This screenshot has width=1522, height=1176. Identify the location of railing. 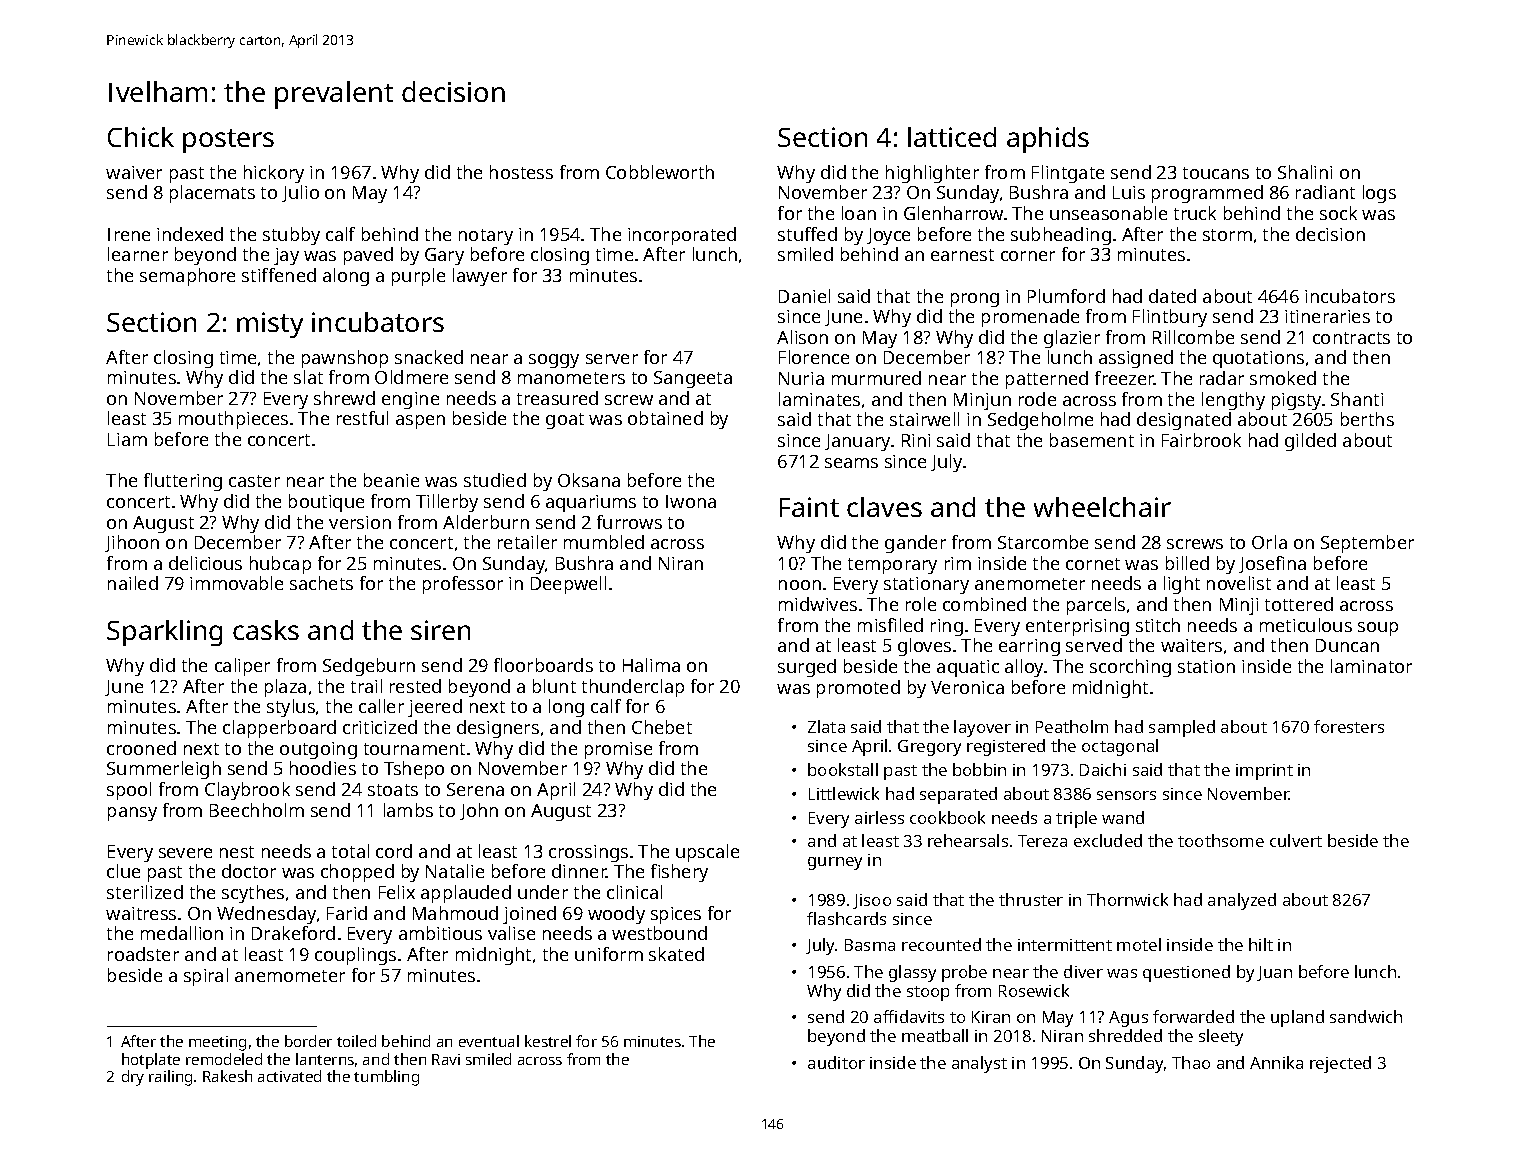
(170, 1078).
